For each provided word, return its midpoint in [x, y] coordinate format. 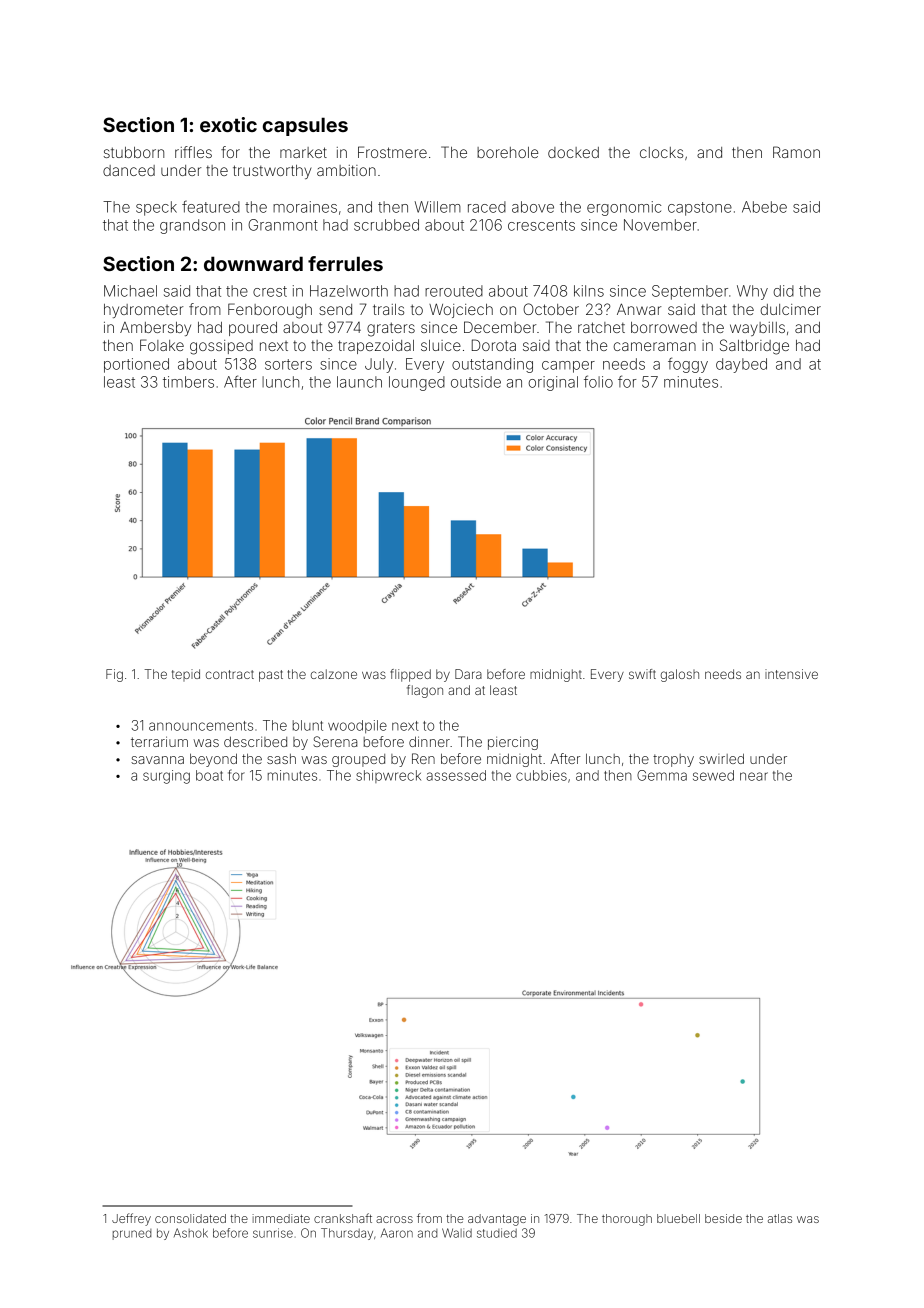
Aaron [397, 1233]
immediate [281, 1218]
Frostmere [392, 152]
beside [723, 1218]
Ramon [796, 152]
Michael [130, 291]
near [754, 776]
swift [642, 674]
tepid [186, 675]
